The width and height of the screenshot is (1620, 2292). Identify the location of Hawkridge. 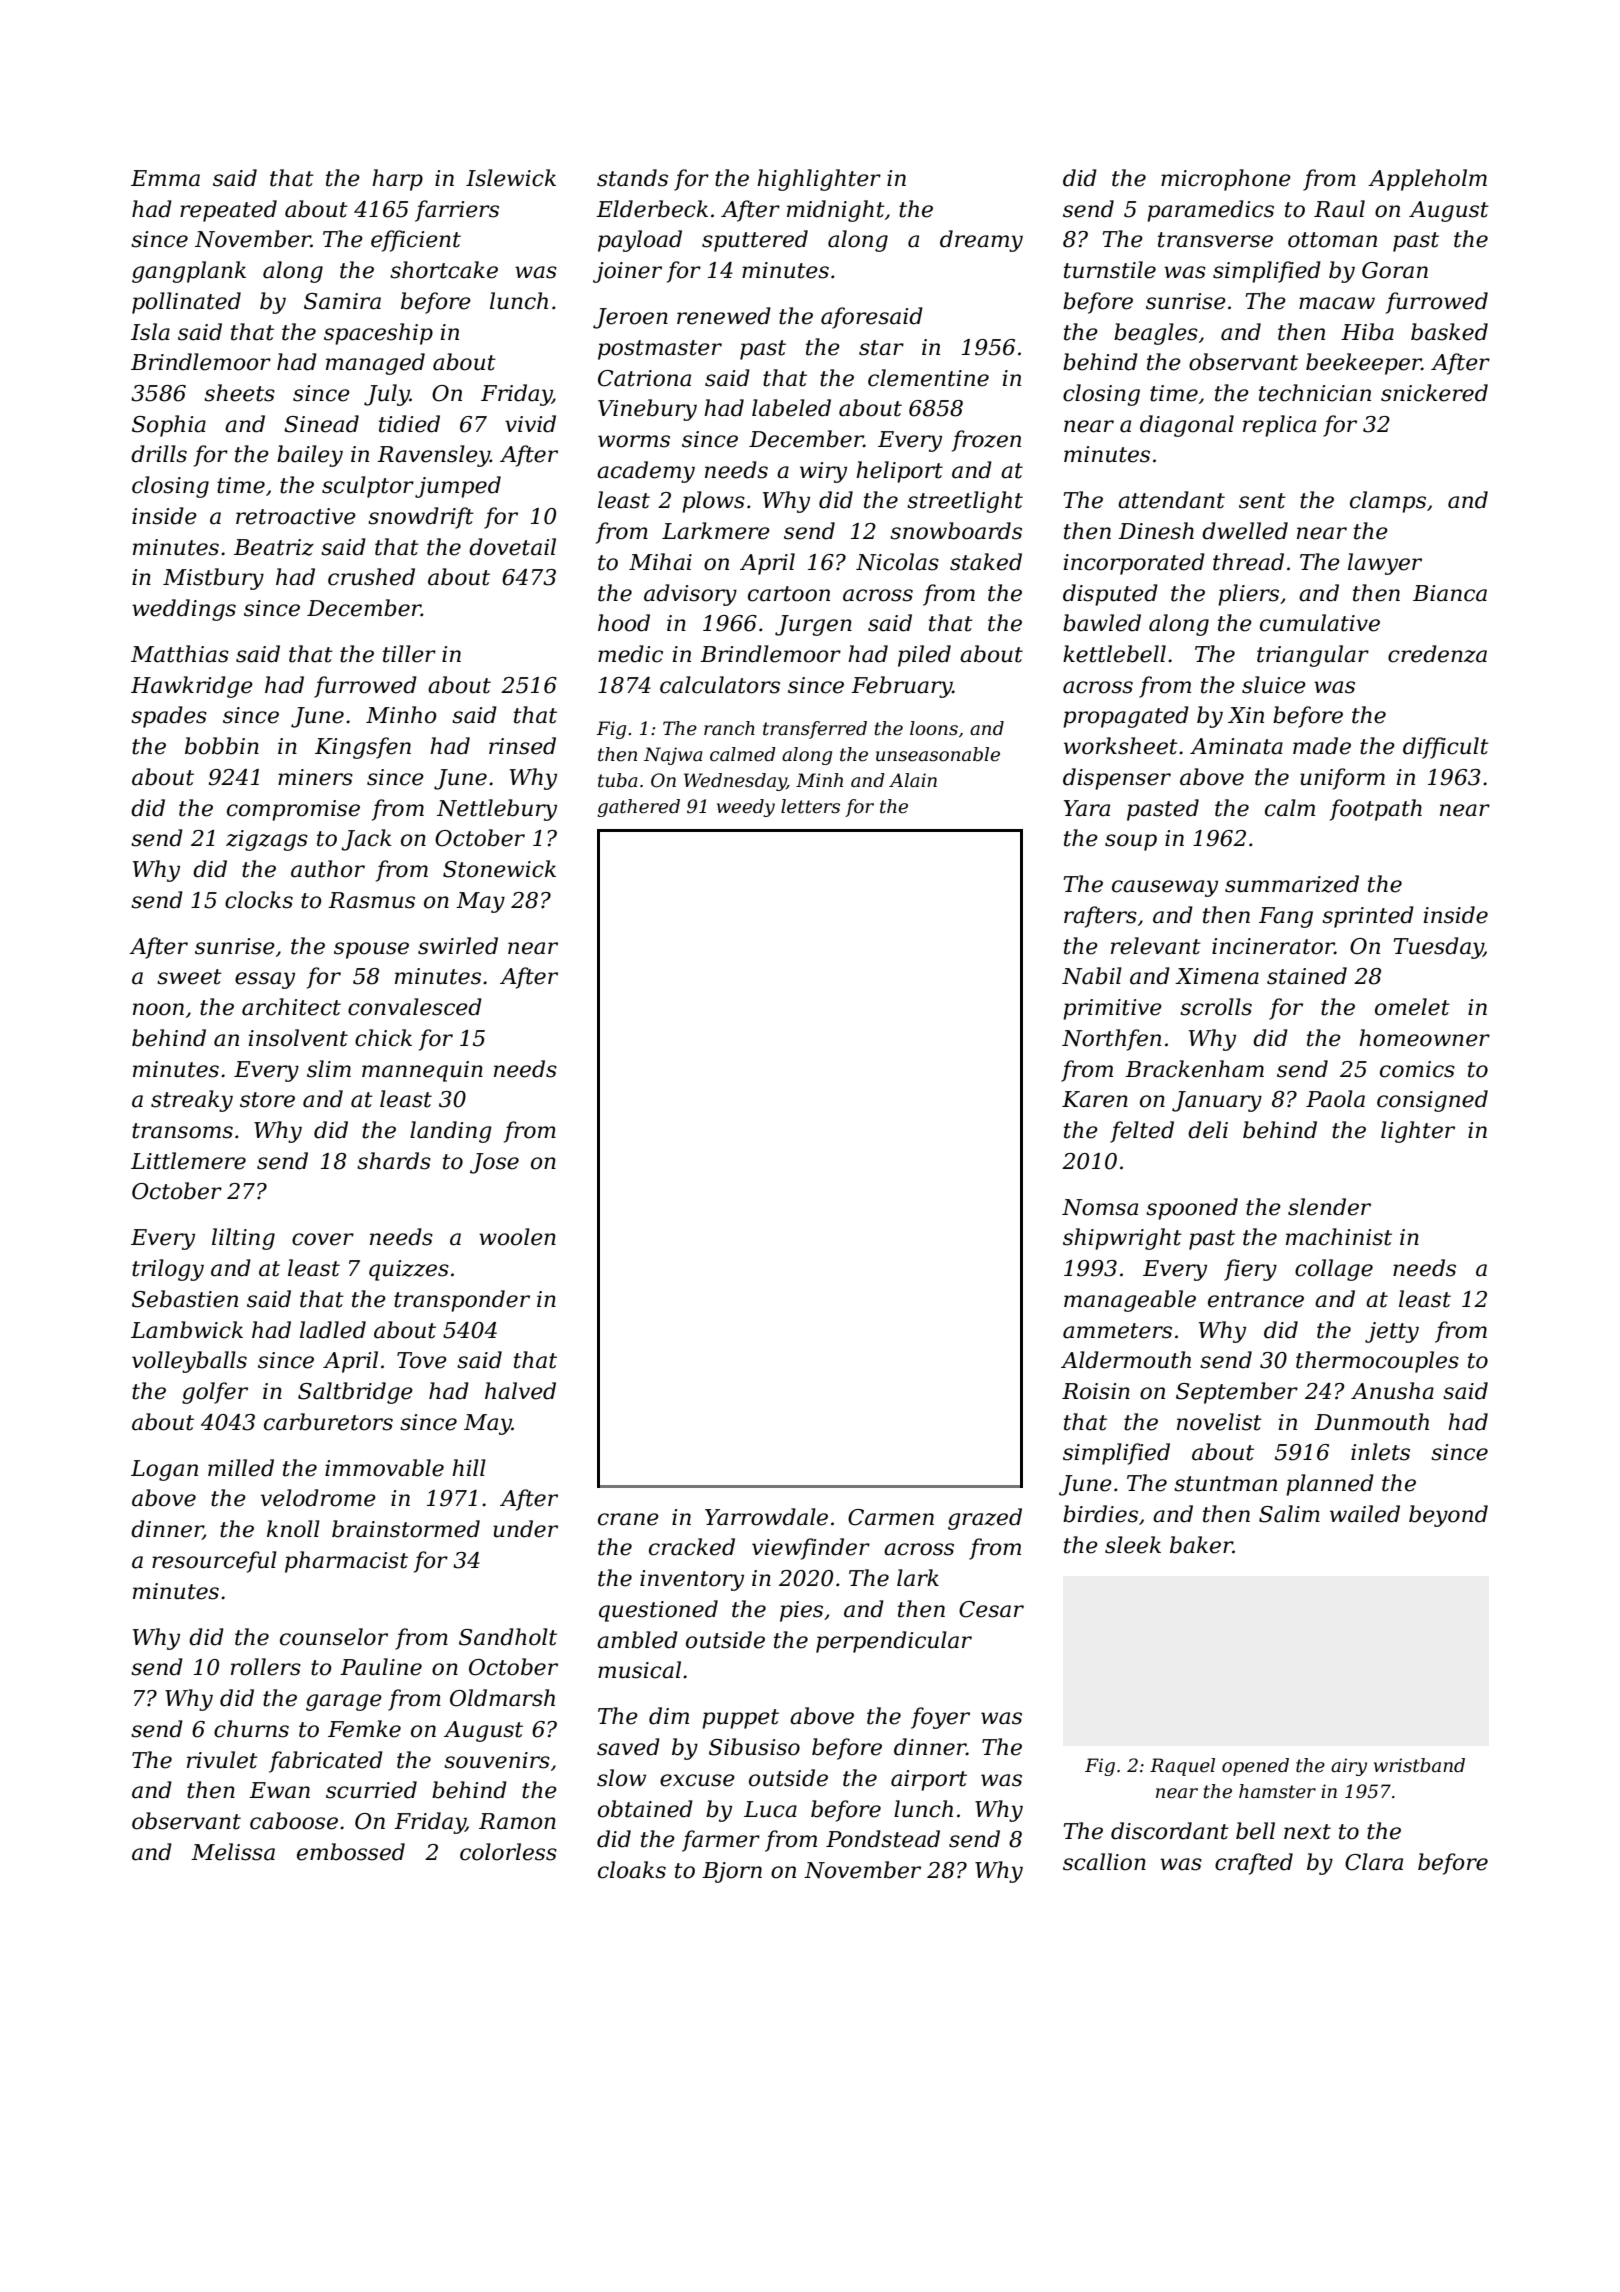
(192, 687).
